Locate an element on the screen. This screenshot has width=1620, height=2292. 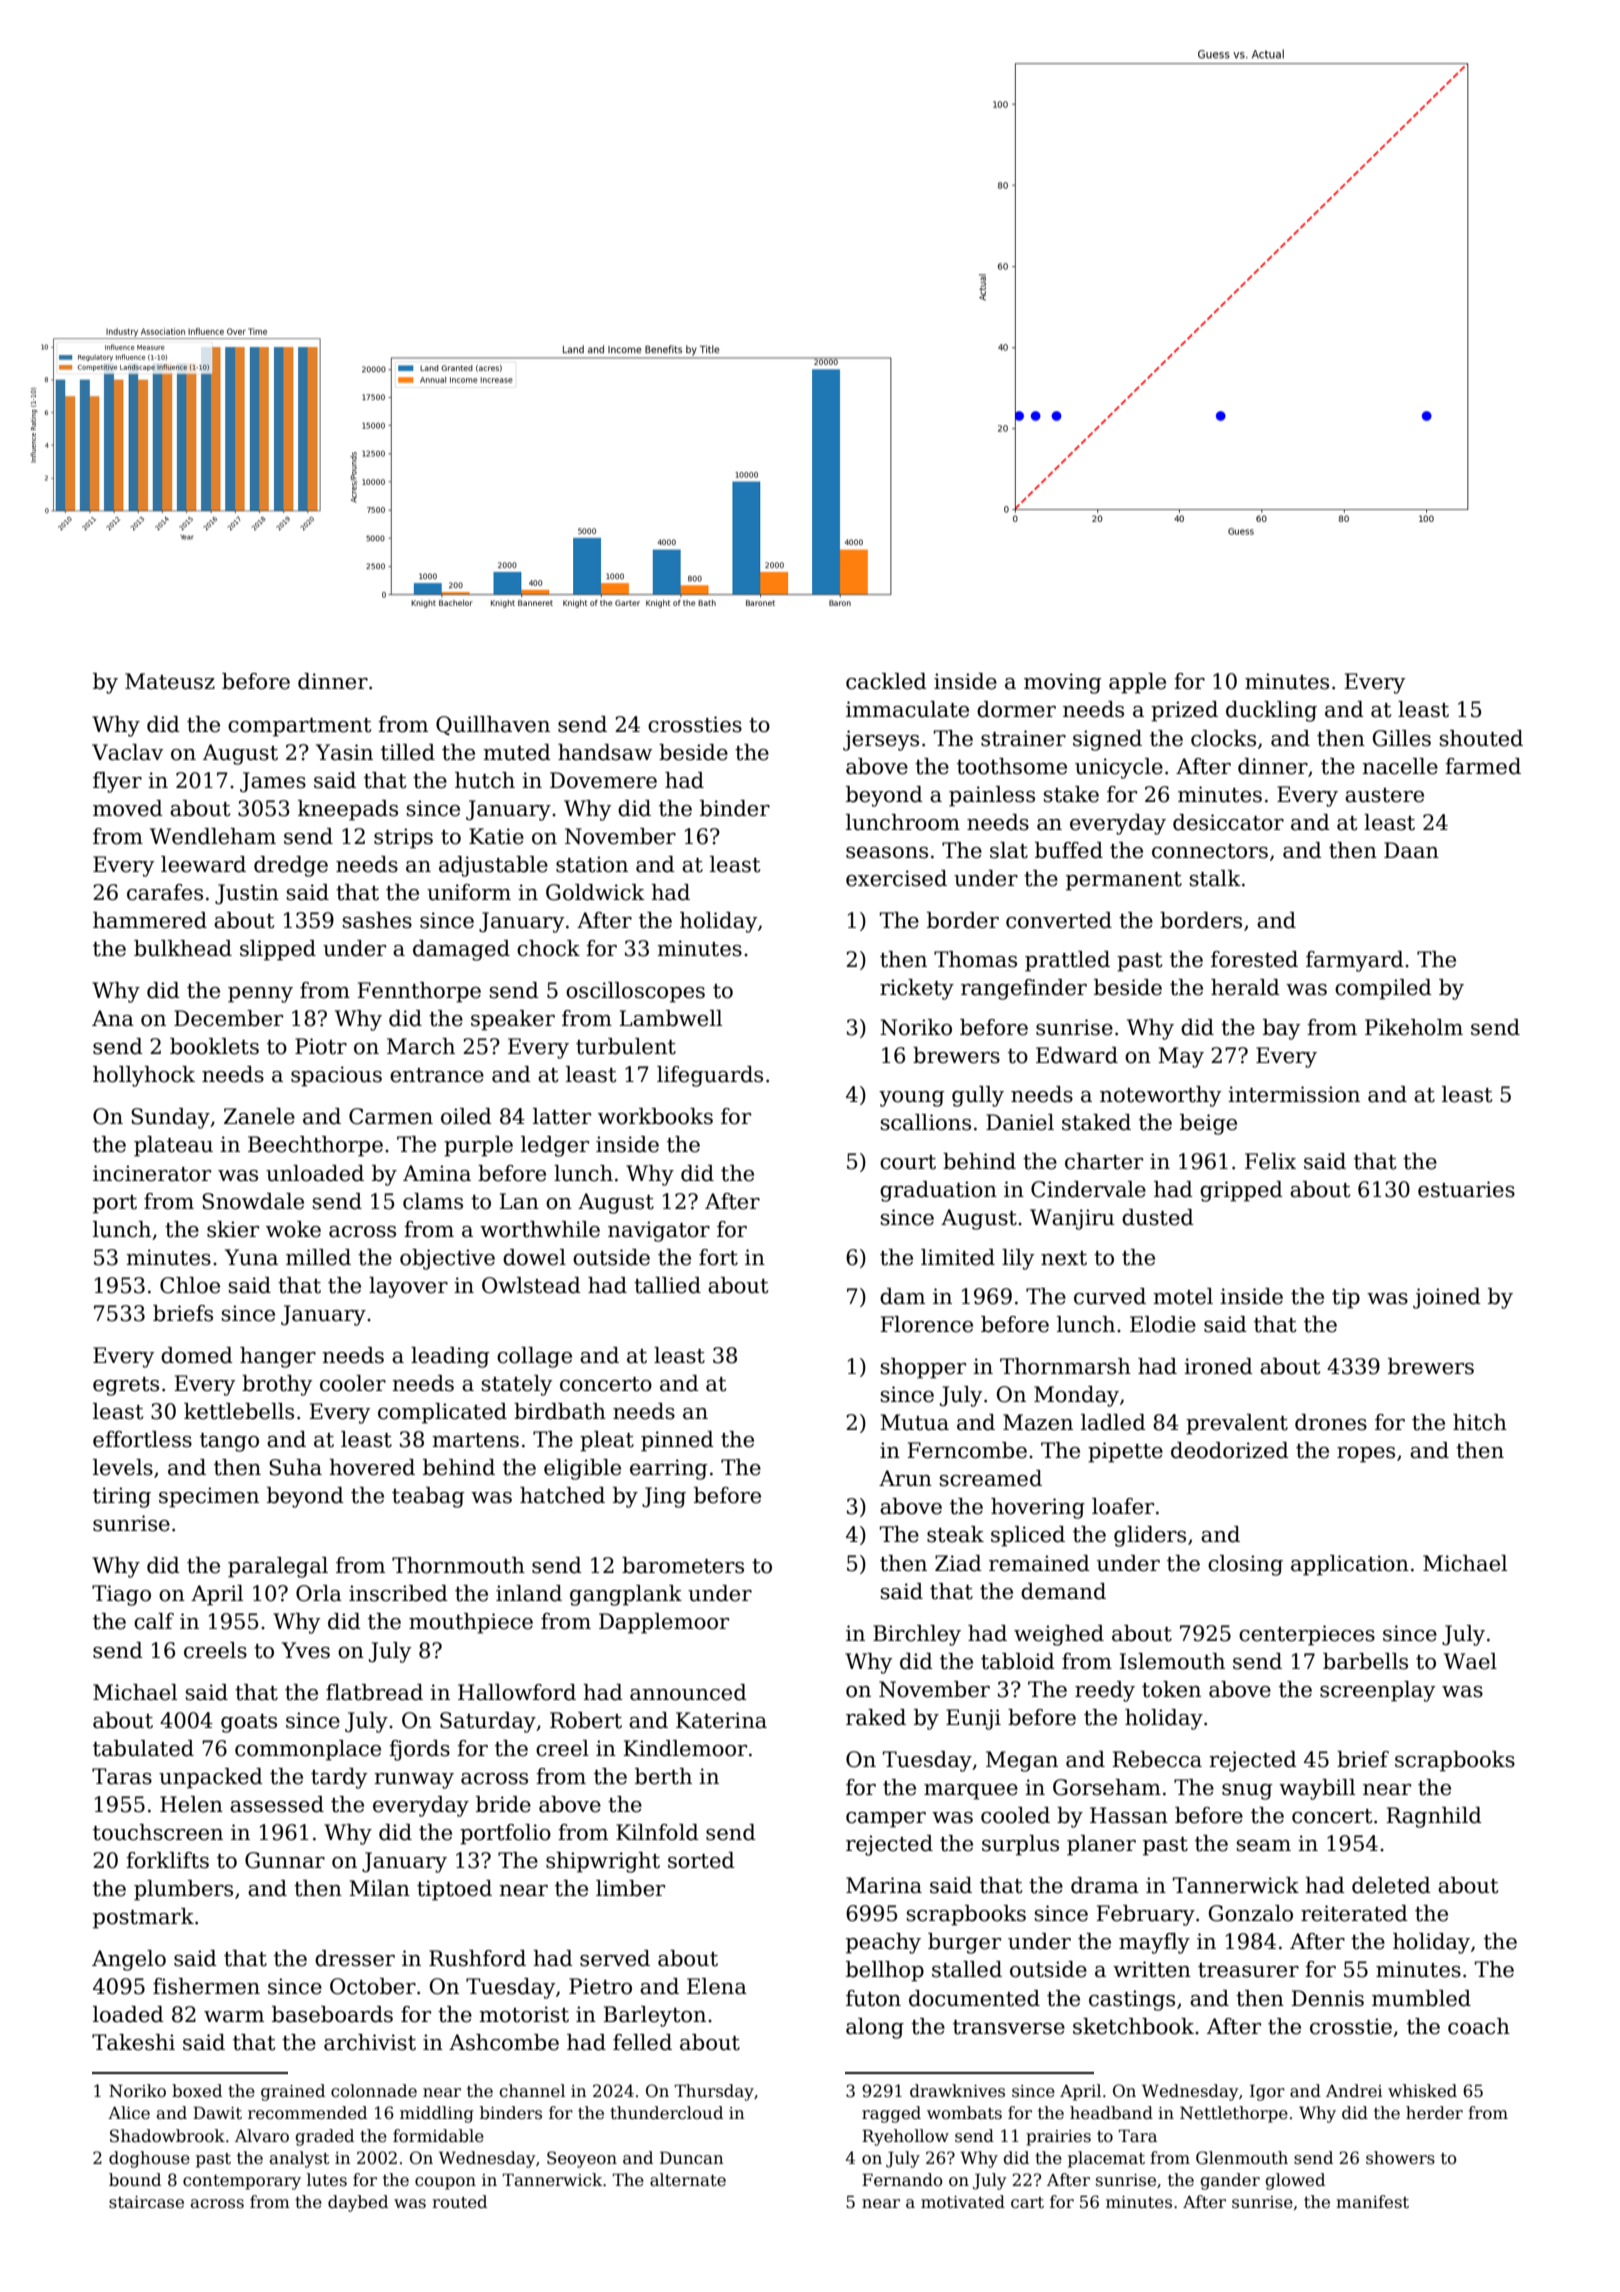
moving is located at coordinates (1063, 683).
